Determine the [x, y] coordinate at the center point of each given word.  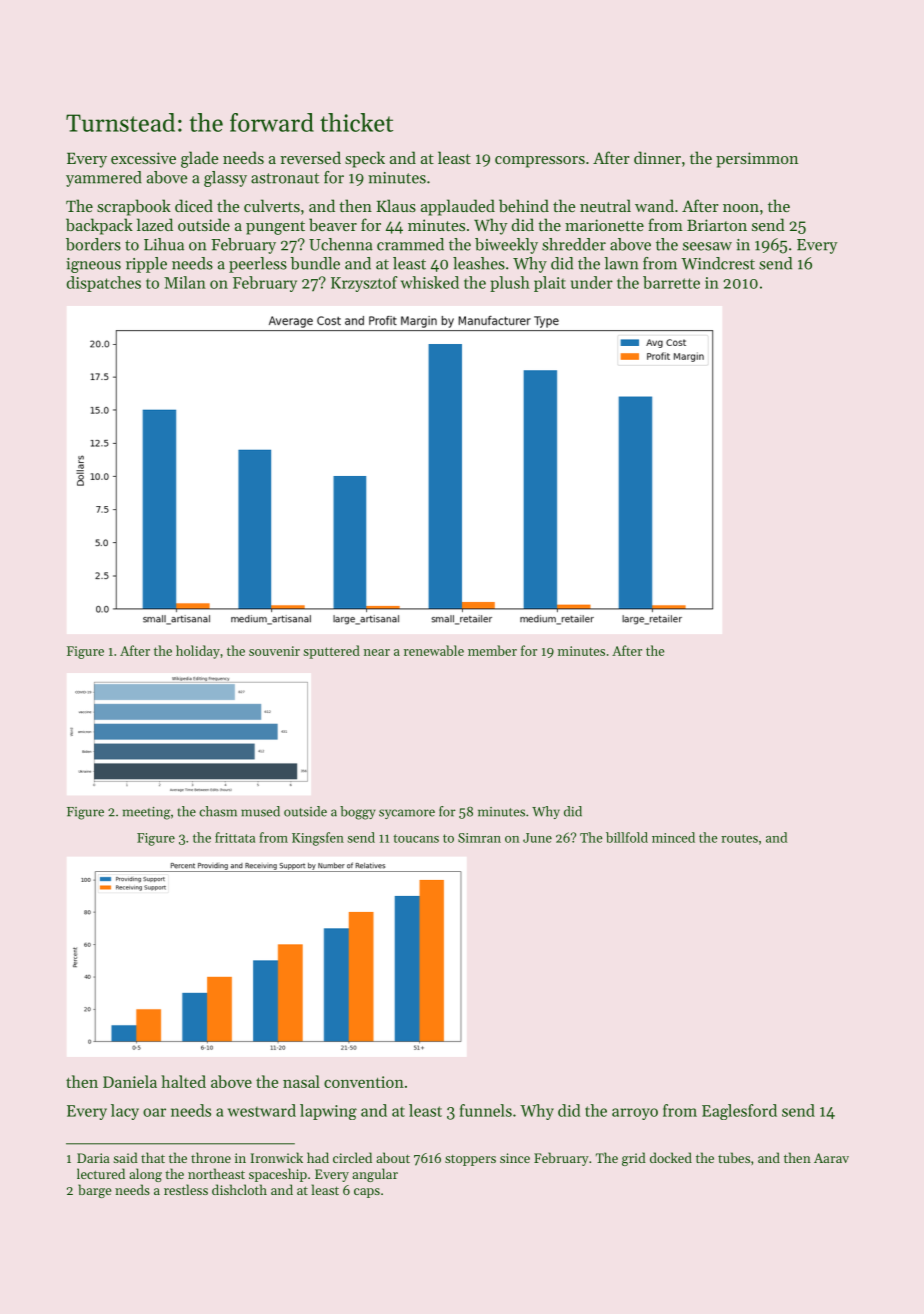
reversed [310, 157]
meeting [147, 813]
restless [186, 1189]
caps [367, 1193]
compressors [540, 162]
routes [739, 838]
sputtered [331, 652]
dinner [657, 157]
